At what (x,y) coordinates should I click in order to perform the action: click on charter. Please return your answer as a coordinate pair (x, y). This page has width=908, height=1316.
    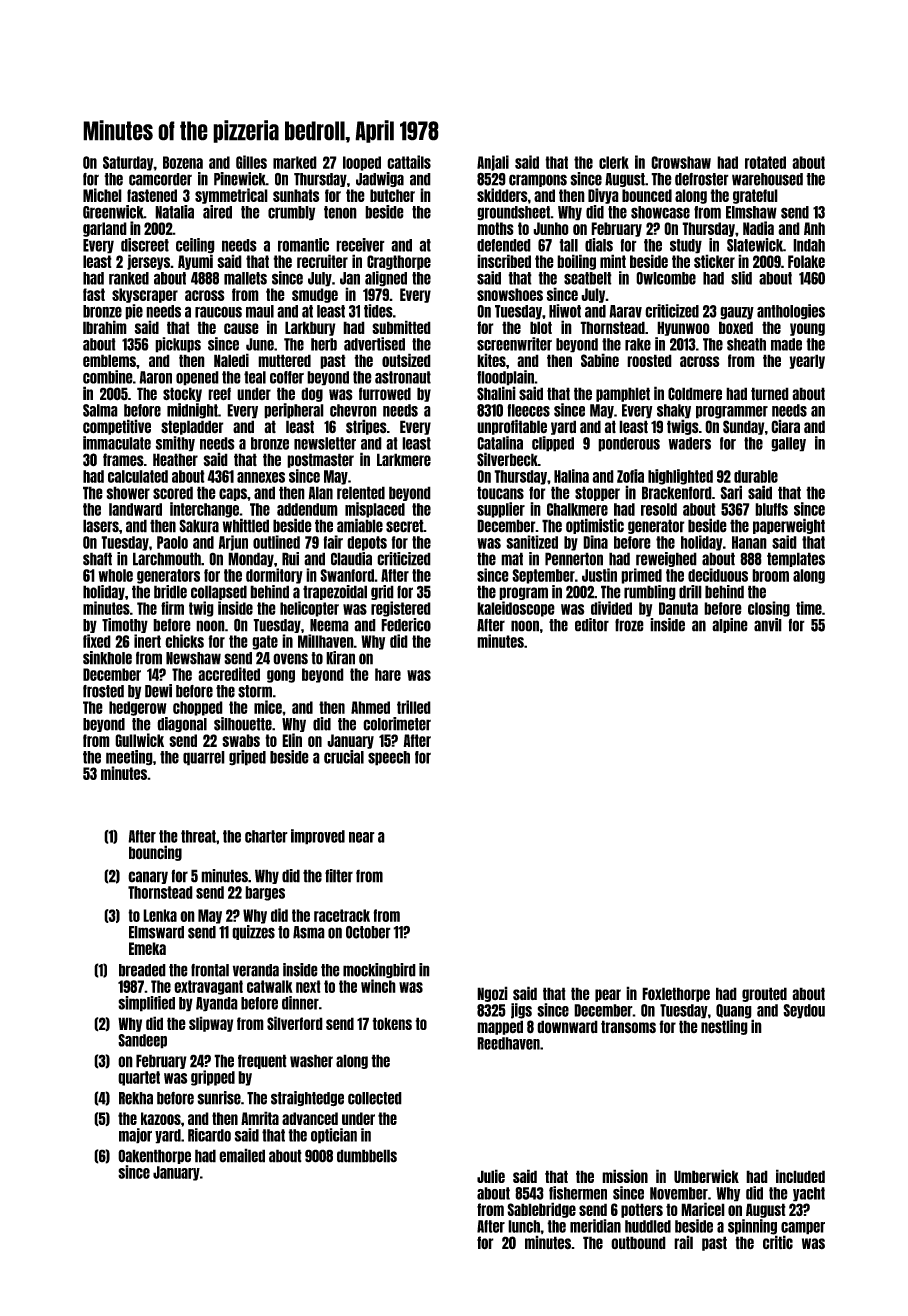
    Looking at the image, I should click on (266, 836).
